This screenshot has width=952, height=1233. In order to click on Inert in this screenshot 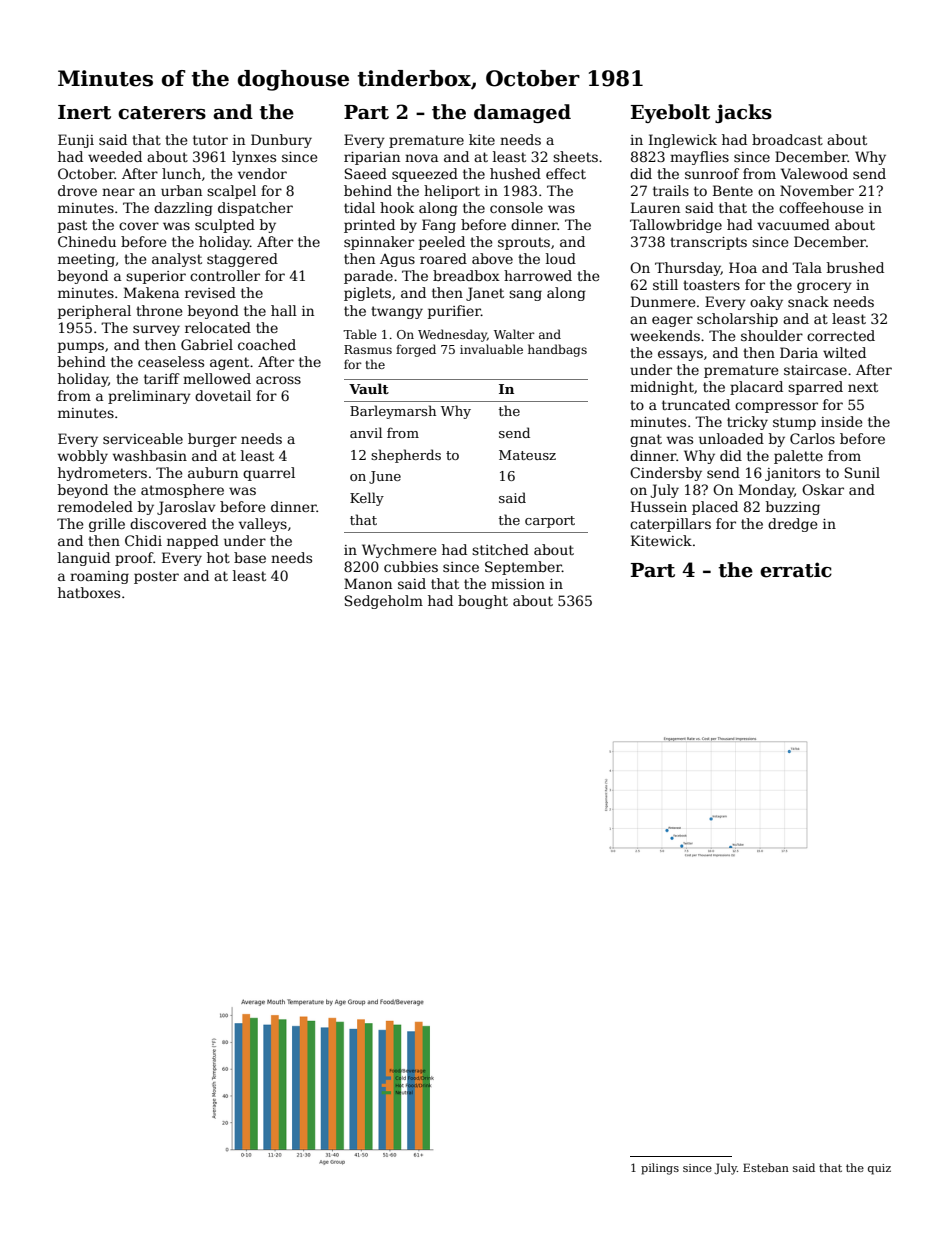, I will do `click(84, 112)`.
